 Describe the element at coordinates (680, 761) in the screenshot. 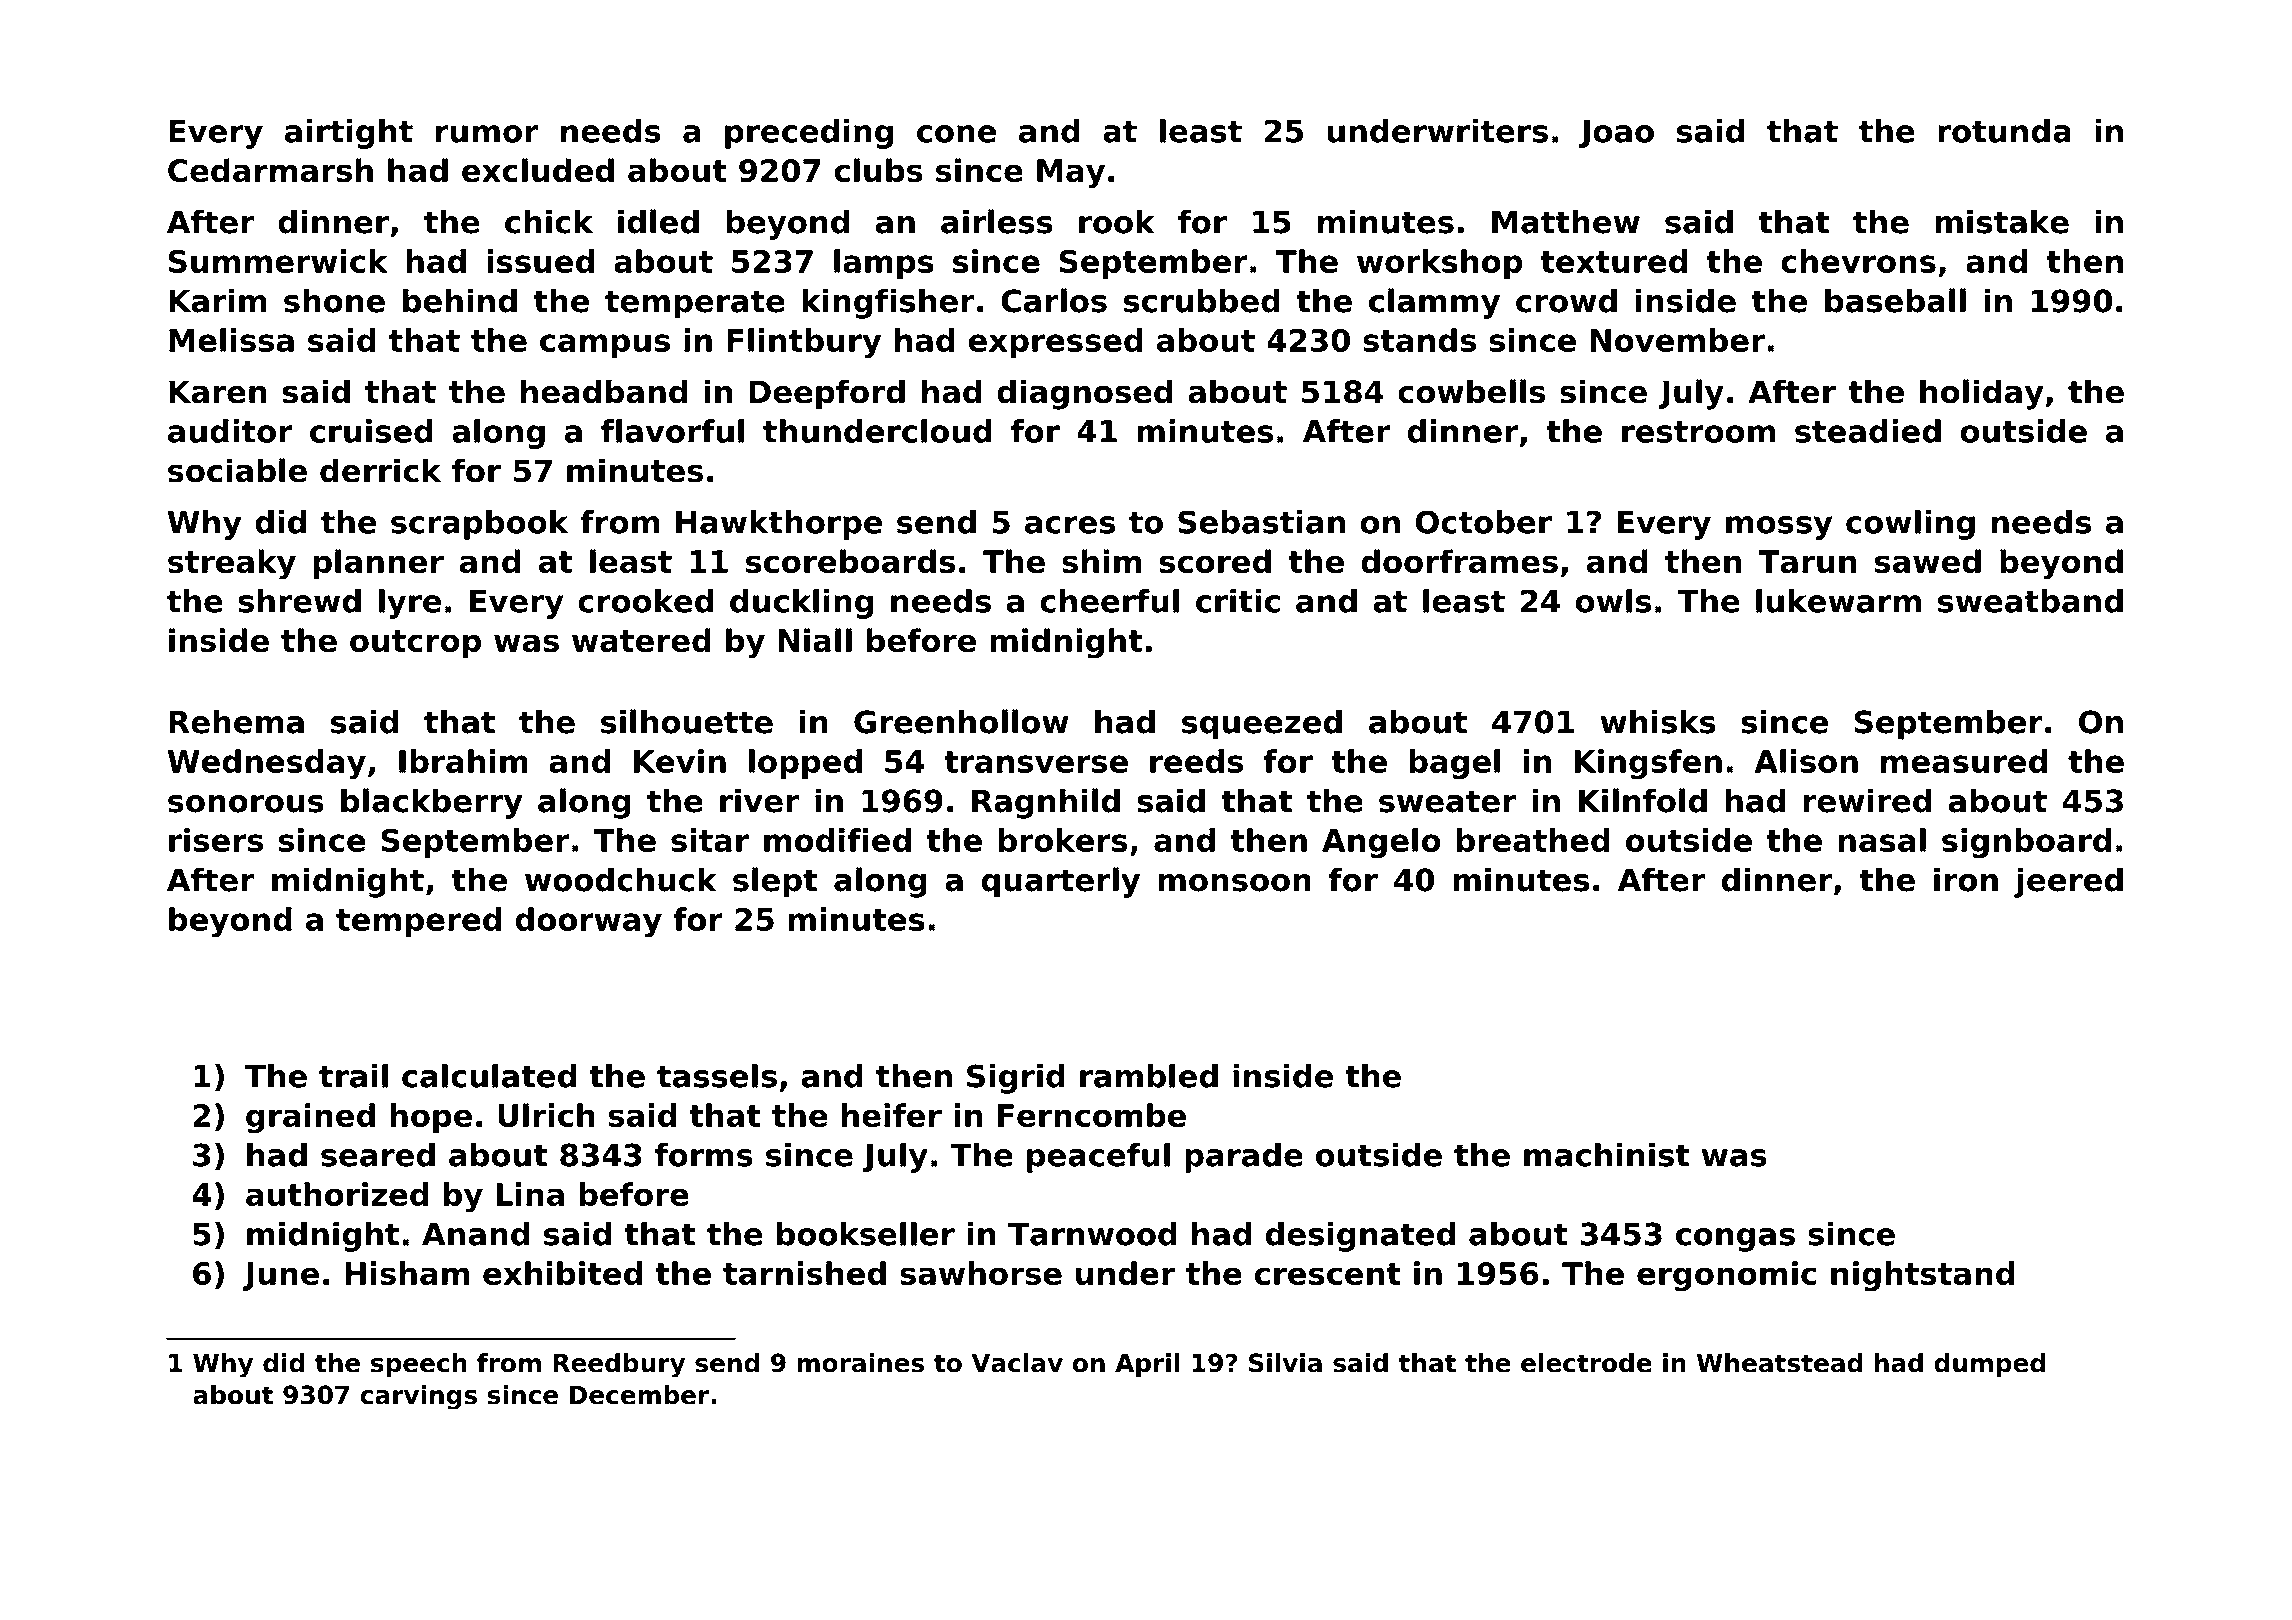

I see `Kevin` at that location.
